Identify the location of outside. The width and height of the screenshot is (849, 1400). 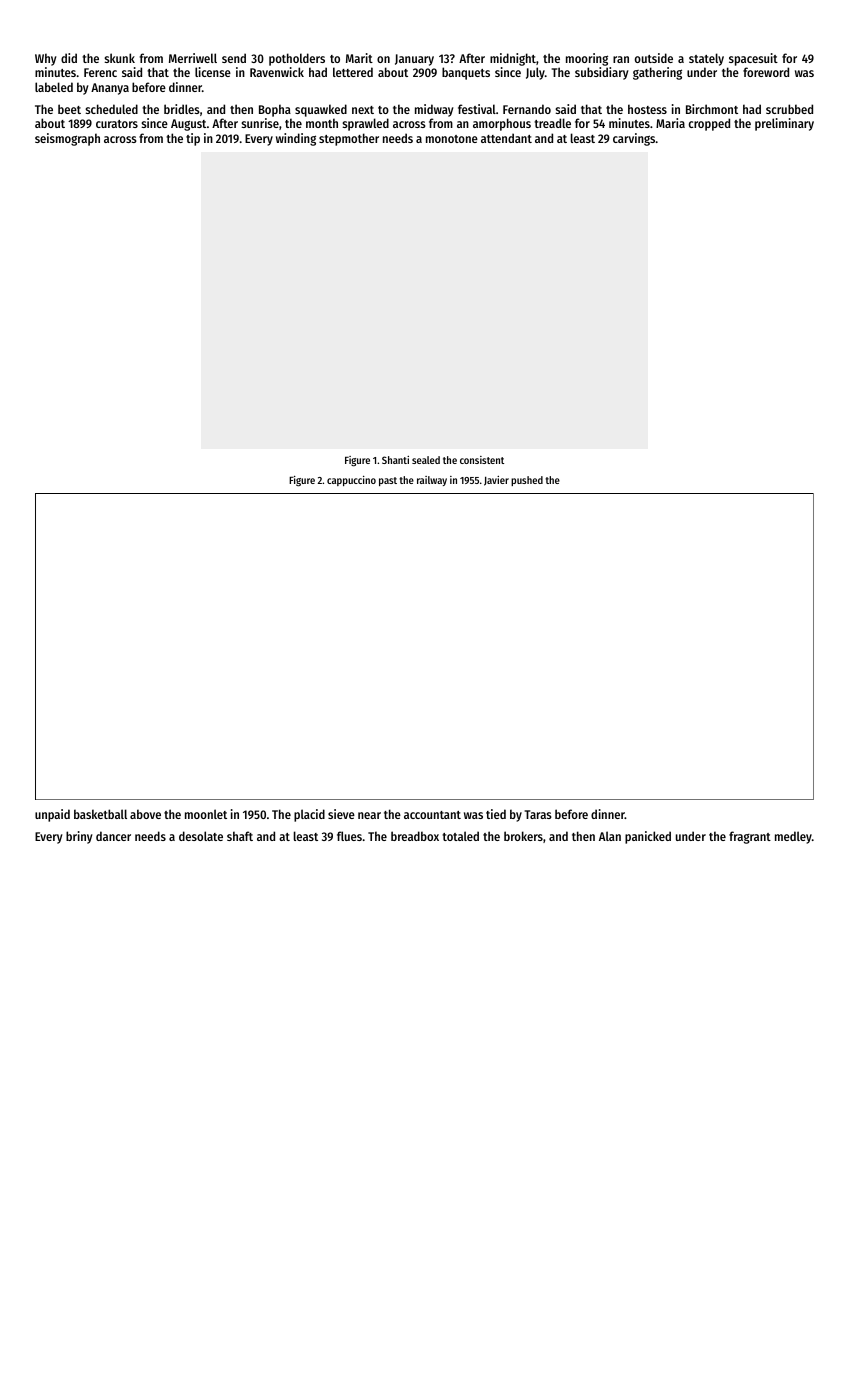
(654, 58).
